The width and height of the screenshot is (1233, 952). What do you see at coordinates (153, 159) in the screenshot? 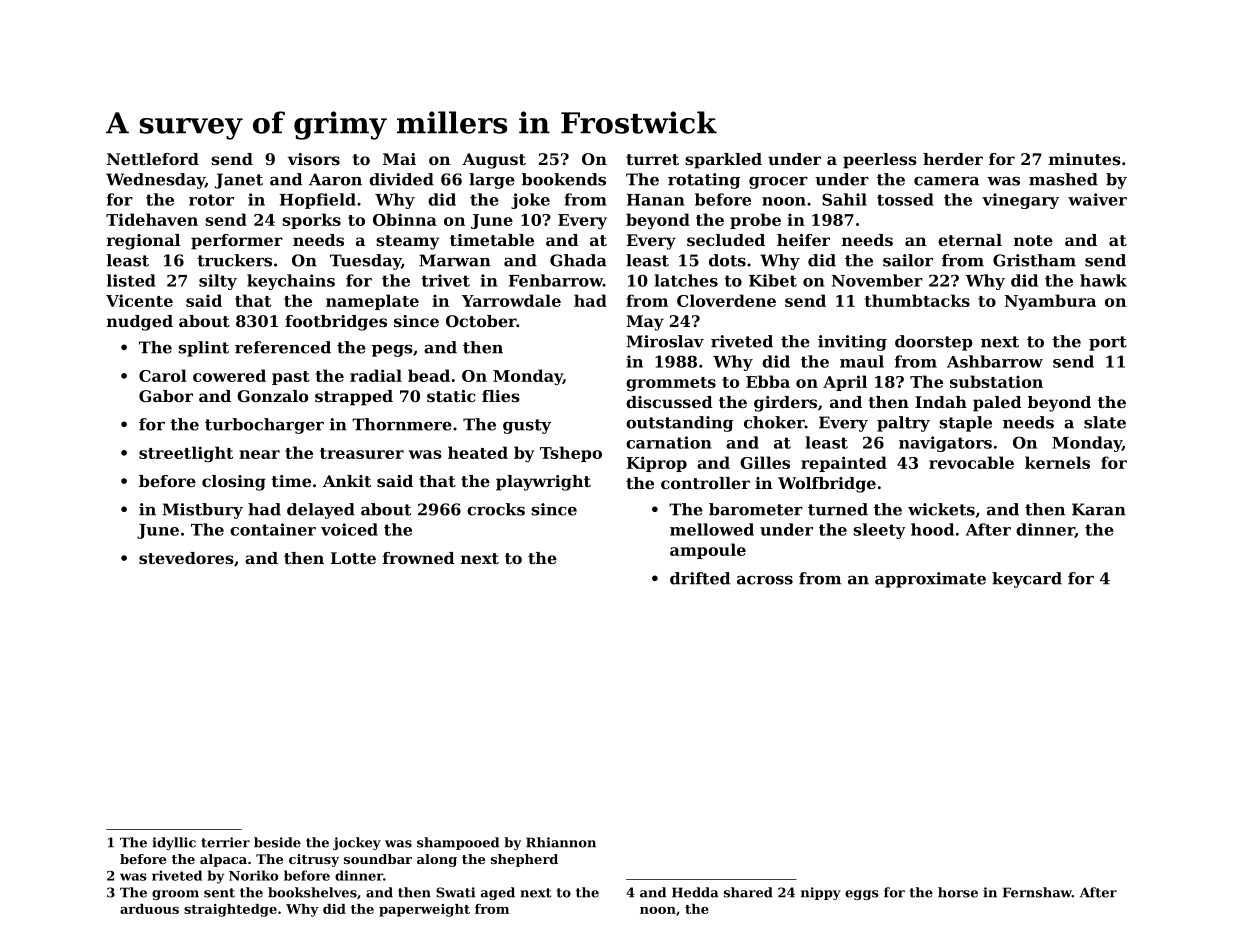
I see `Nettleford` at bounding box center [153, 159].
